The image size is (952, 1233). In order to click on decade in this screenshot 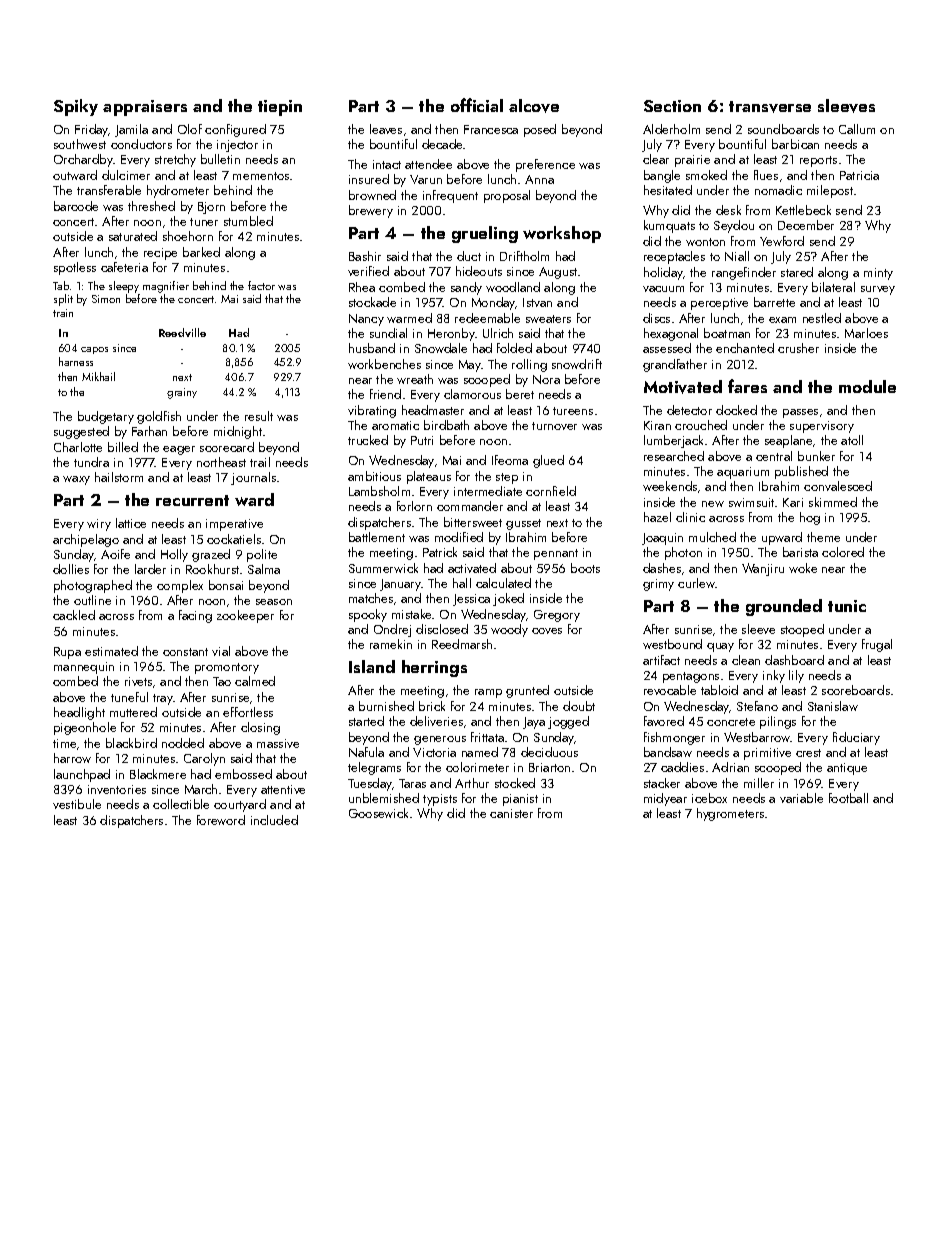, I will do `click(443, 144)`.
